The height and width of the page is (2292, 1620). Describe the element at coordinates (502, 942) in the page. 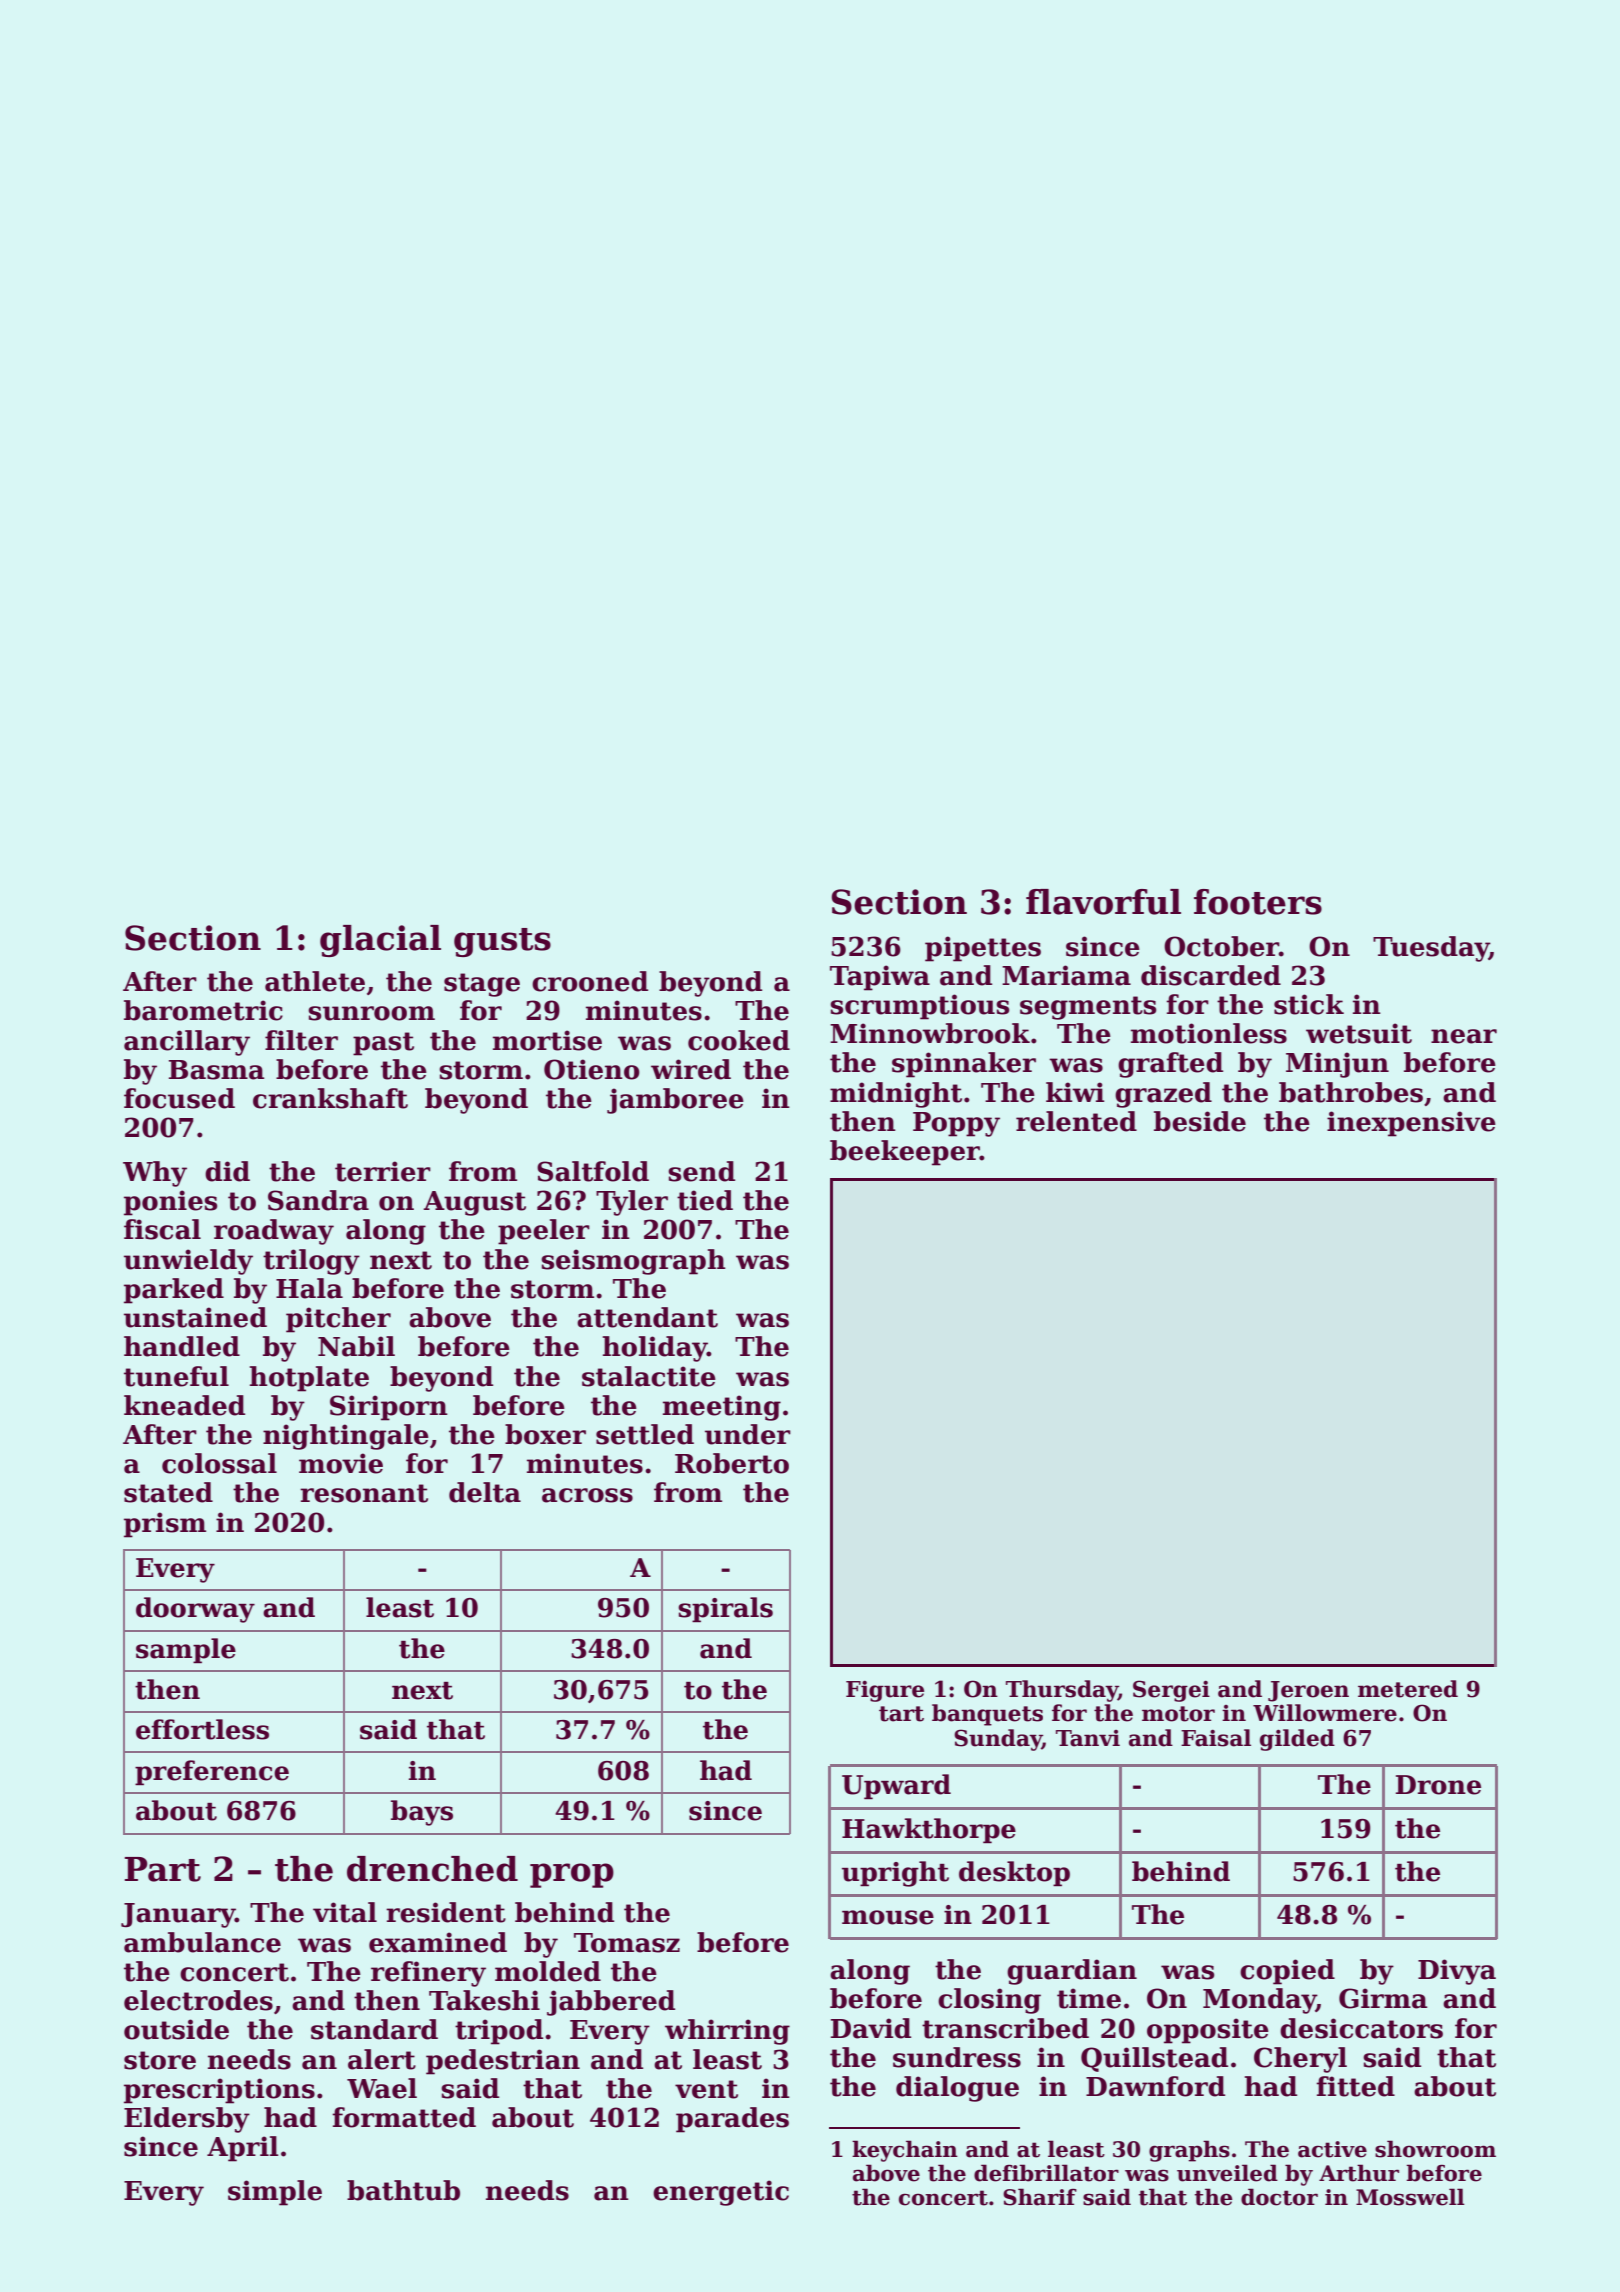

I see `gusts` at that location.
